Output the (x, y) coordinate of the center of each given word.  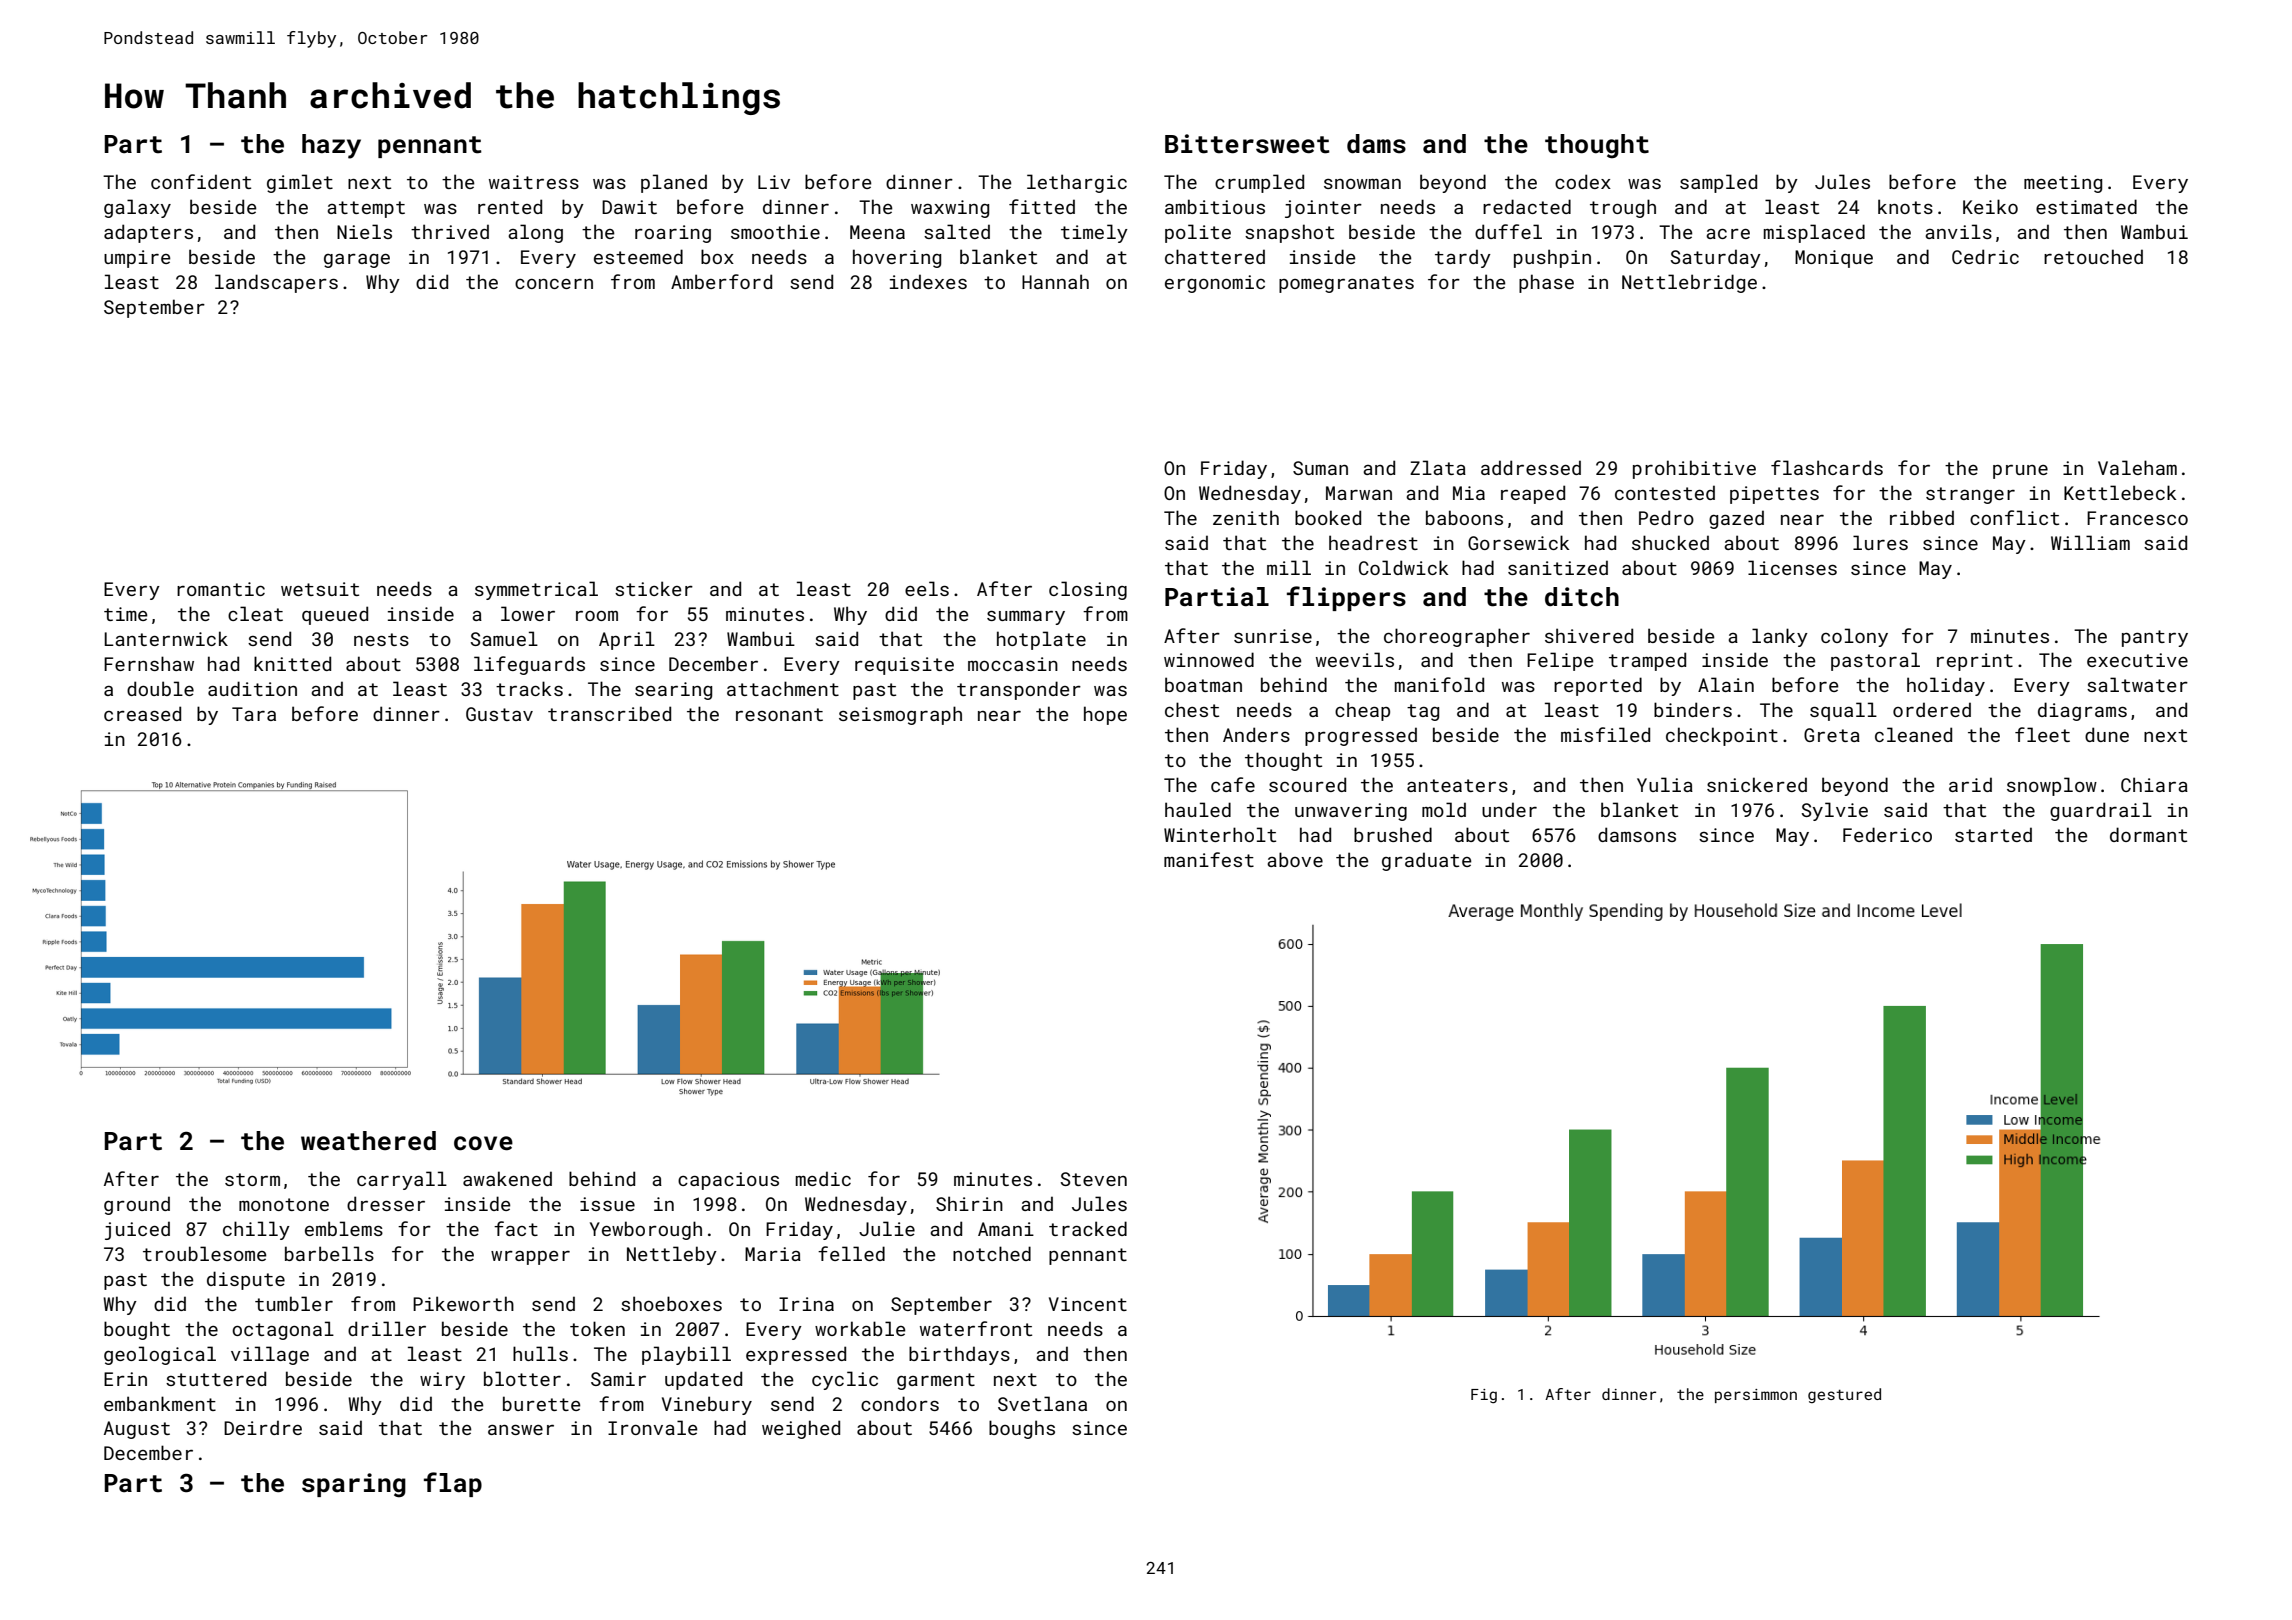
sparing (354, 1485)
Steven (1094, 1179)
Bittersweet (1247, 144)
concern (554, 284)
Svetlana (1042, 1403)
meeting (2063, 184)
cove (483, 1143)
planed (674, 183)
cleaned (1913, 734)
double (160, 688)
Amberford (721, 281)
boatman (1203, 684)
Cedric (1985, 256)
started (1993, 834)
